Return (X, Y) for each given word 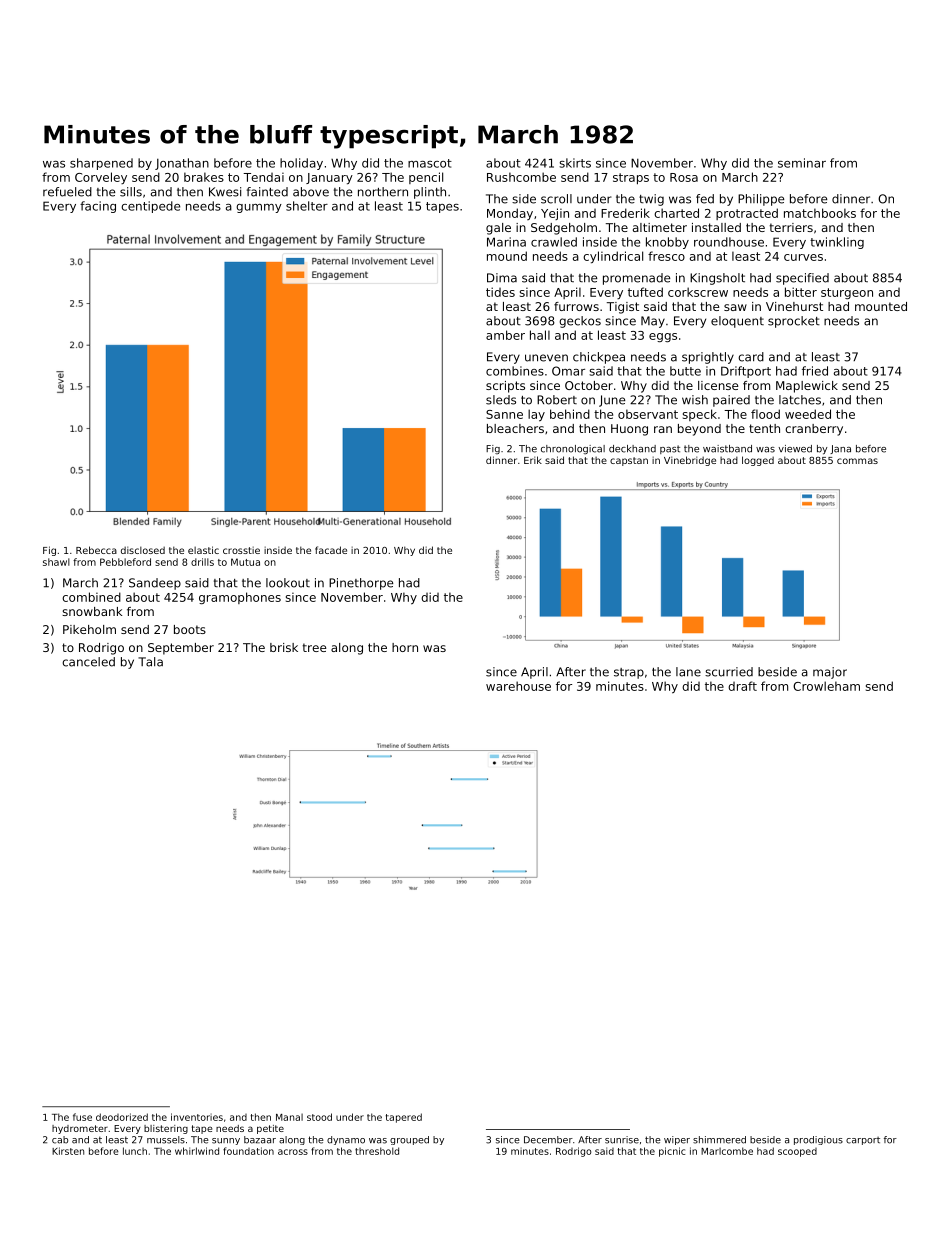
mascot (430, 163)
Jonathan (182, 164)
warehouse (518, 686)
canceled (88, 662)
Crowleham (826, 686)
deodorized (122, 1117)
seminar (802, 163)
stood (319, 1117)
